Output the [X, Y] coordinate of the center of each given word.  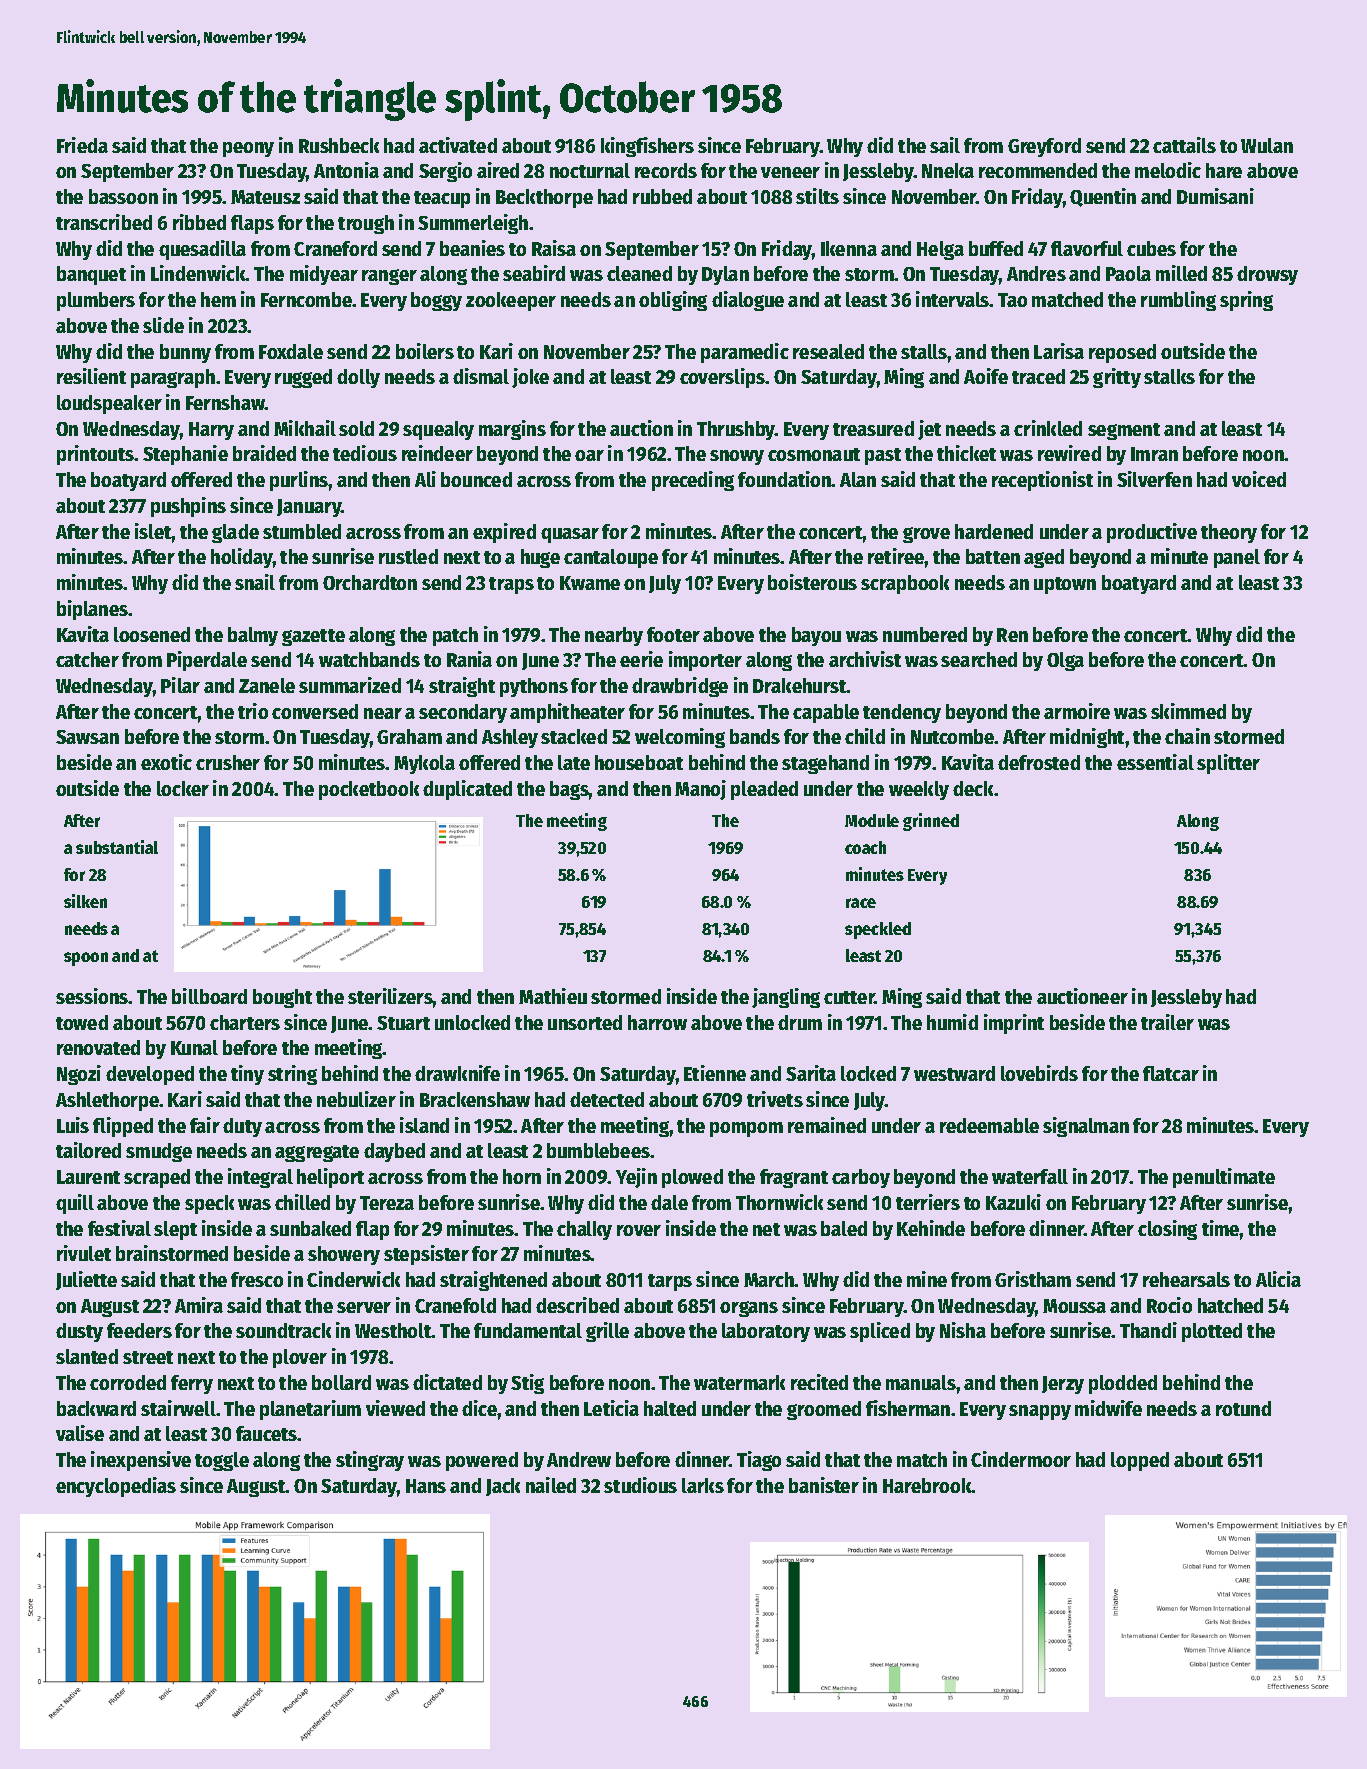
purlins [299, 481]
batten [993, 556]
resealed [828, 351]
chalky [584, 1230]
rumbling [1178, 301]
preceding [693, 481]
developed [150, 1075]
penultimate [1224, 1178]
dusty [79, 1332]
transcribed [104, 222]
